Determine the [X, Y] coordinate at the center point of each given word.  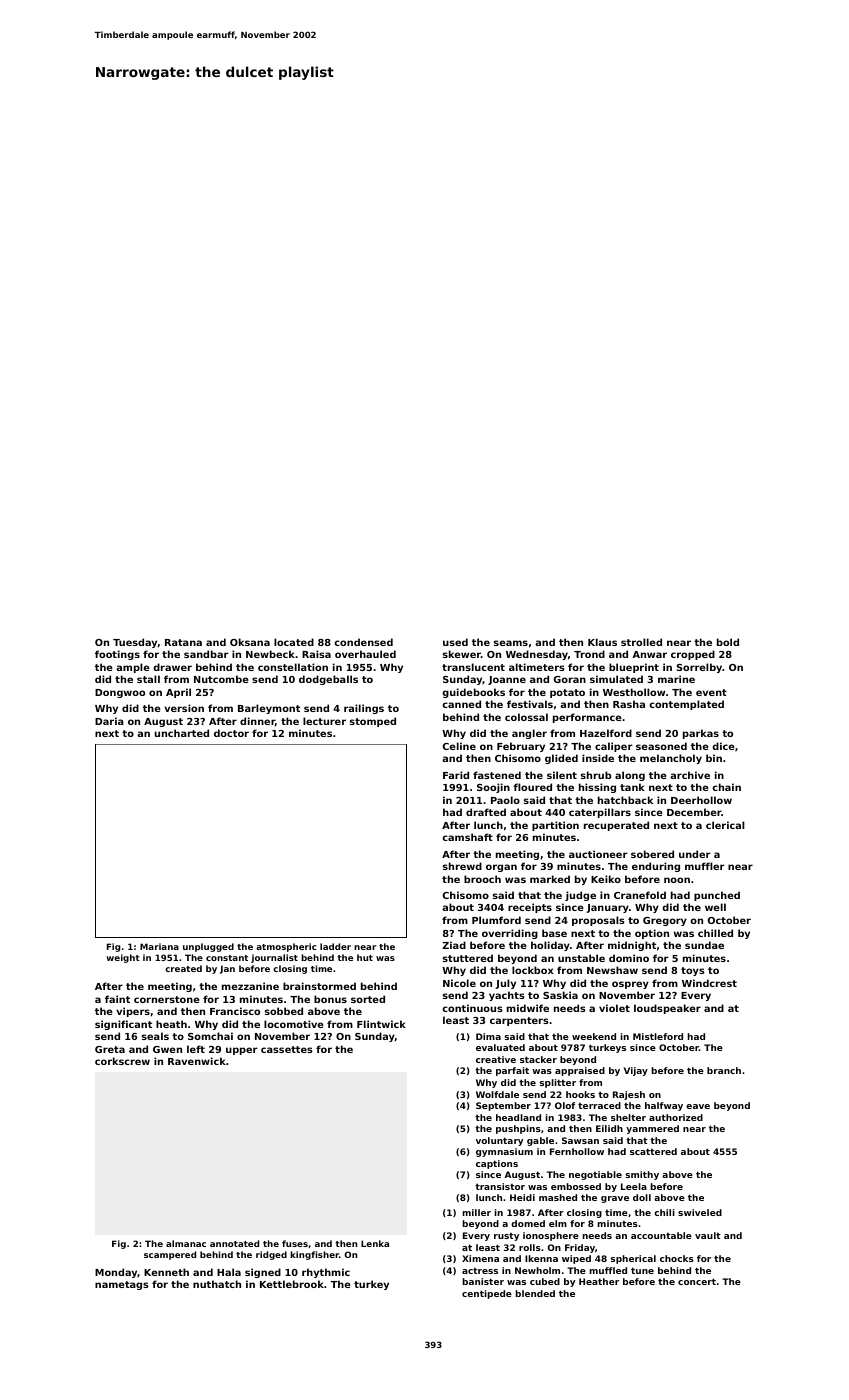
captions [497, 1164]
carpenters [519, 1021]
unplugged [208, 947]
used [455, 642]
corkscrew [122, 1061]
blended [535, 1293]
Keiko [606, 879]
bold [728, 642]
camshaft [467, 837]
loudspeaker [667, 1009]
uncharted [182, 733]
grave [615, 1199]
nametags [122, 1285]
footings [117, 655]
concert [697, 1281]
